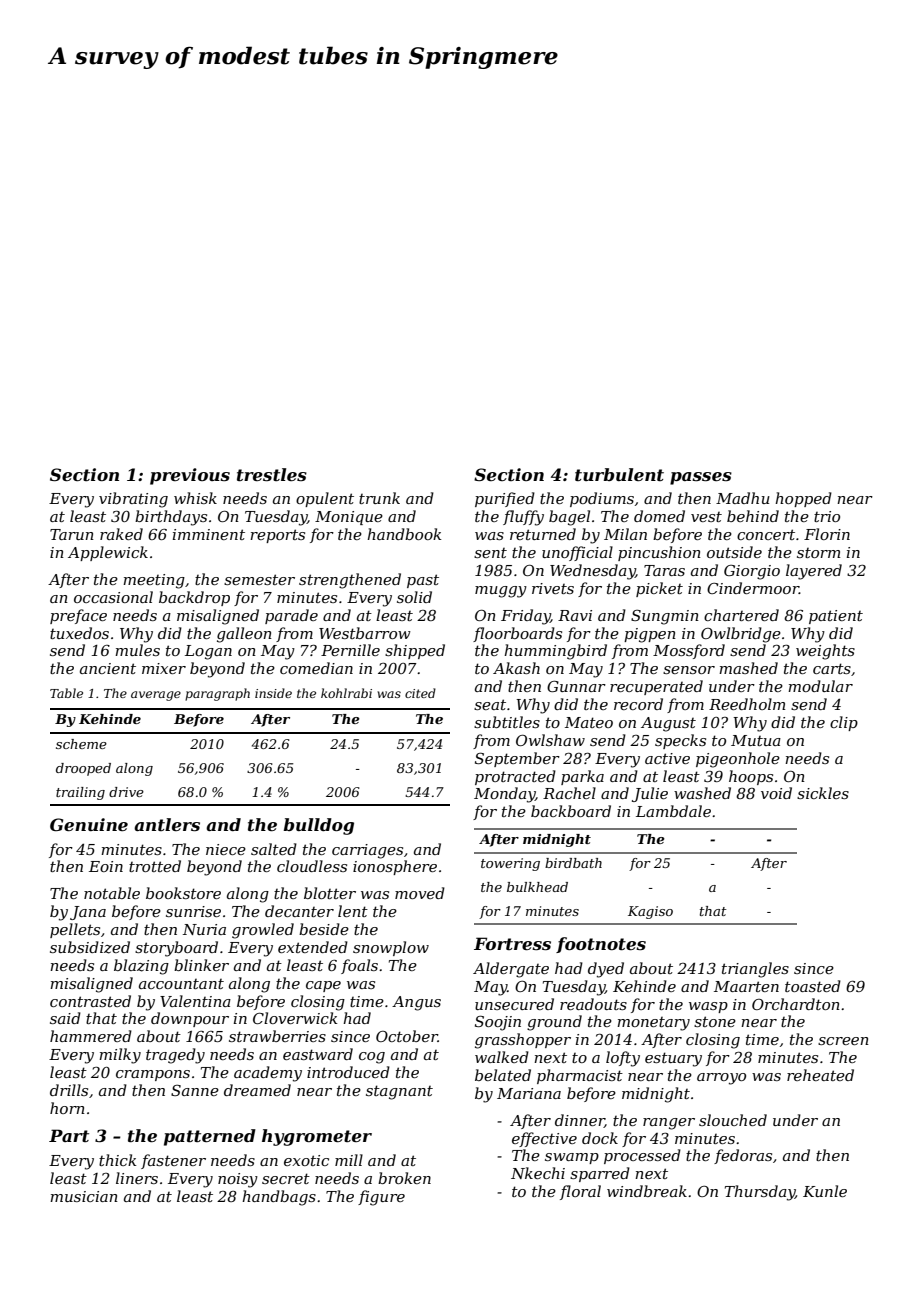 This screenshot has height=1308, width=924. I want to click on weights, so click(825, 652).
